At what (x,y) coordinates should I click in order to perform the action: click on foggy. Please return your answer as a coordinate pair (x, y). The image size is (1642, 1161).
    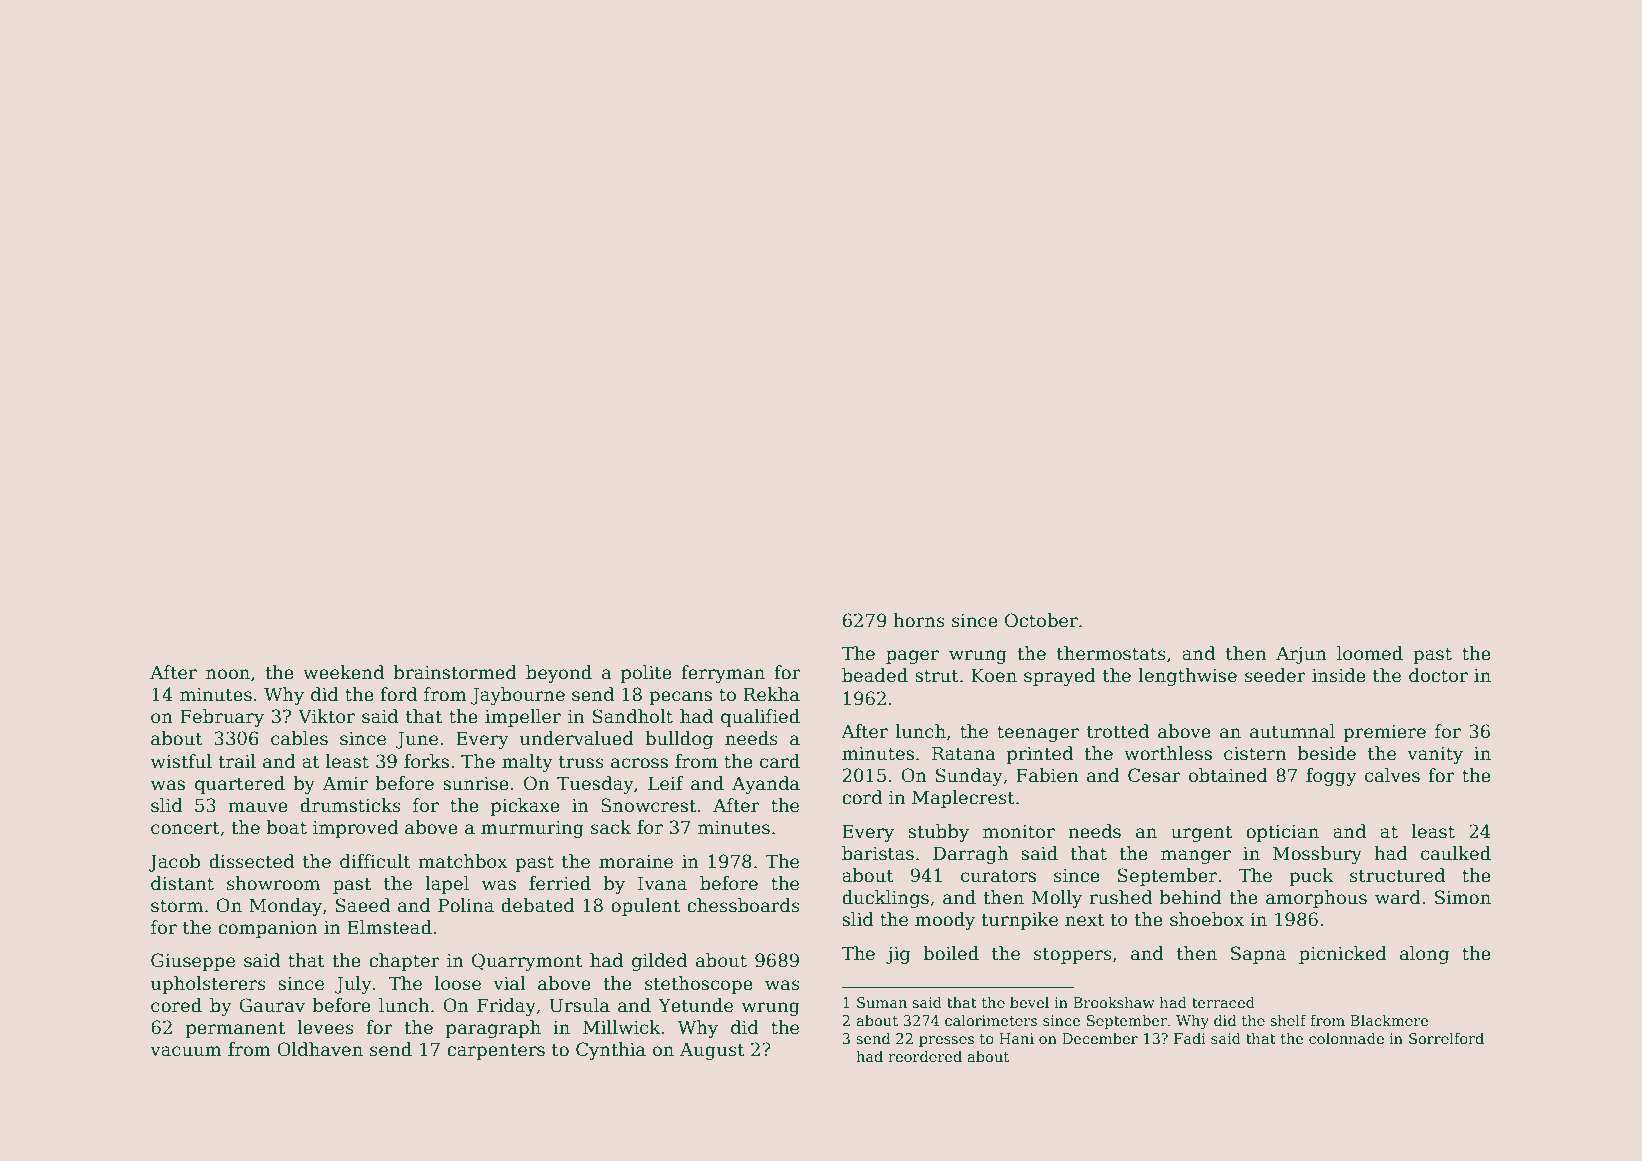
    Looking at the image, I should click on (1331, 777).
